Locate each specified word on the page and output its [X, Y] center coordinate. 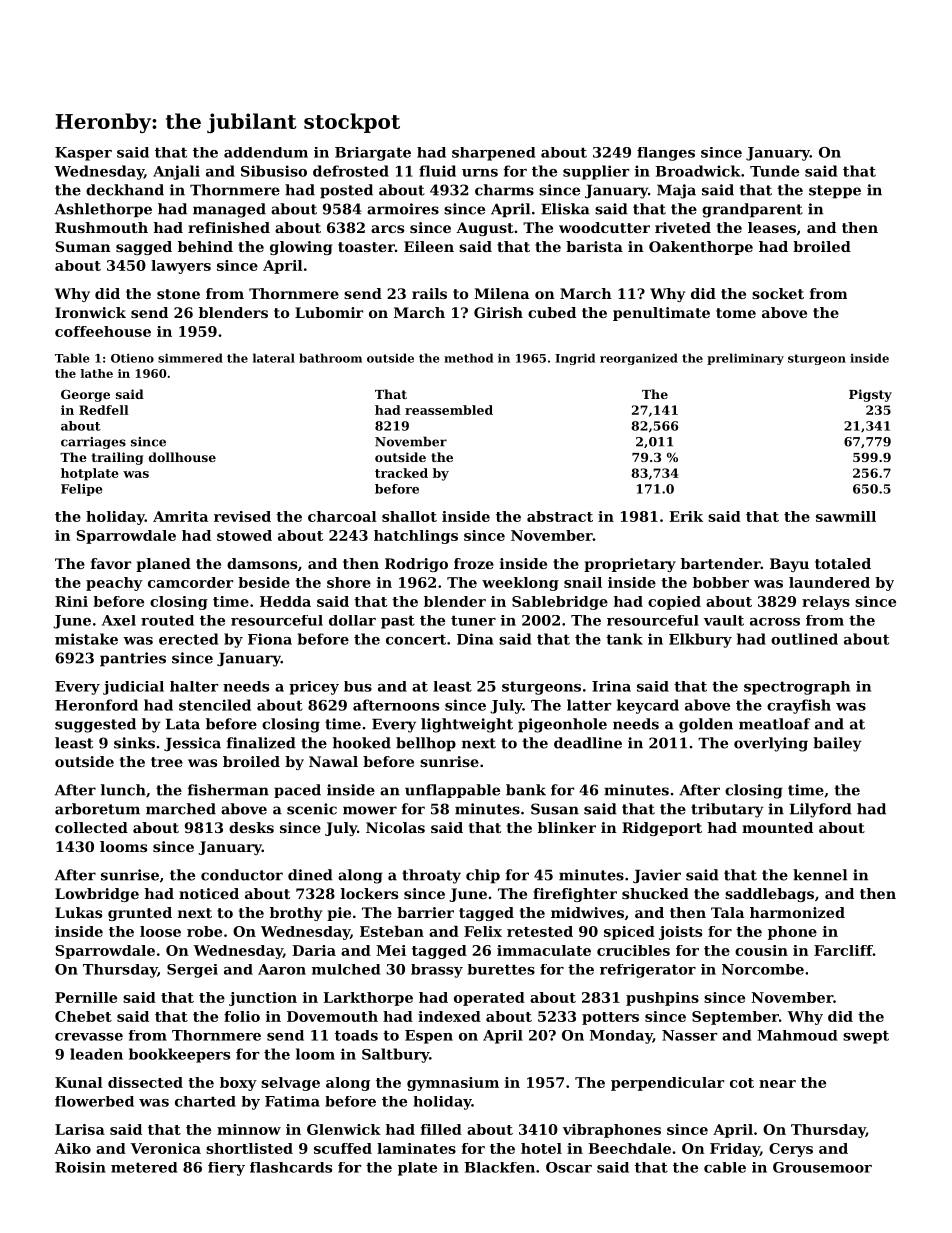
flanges [666, 154]
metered [144, 1167]
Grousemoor [822, 1167]
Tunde [774, 171]
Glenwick [344, 1129]
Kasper [83, 154]
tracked [401, 473]
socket [778, 293]
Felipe [81, 490]
